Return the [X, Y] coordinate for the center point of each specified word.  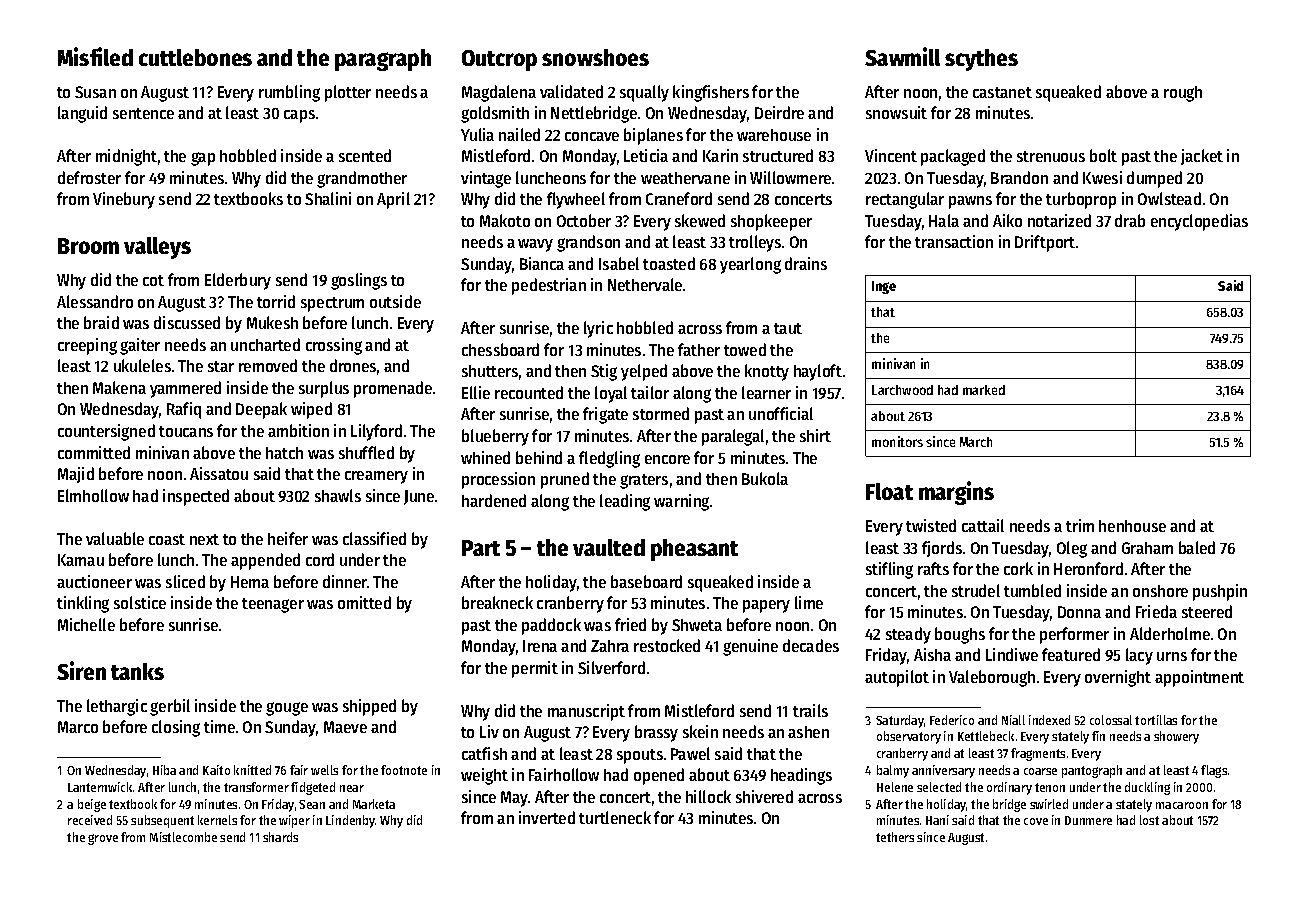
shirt [815, 435]
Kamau [81, 560]
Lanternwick [100, 787]
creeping [87, 346]
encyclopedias [1199, 222]
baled [1197, 547]
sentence [143, 113]
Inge [884, 287]
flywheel [576, 200]
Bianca [542, 263]
